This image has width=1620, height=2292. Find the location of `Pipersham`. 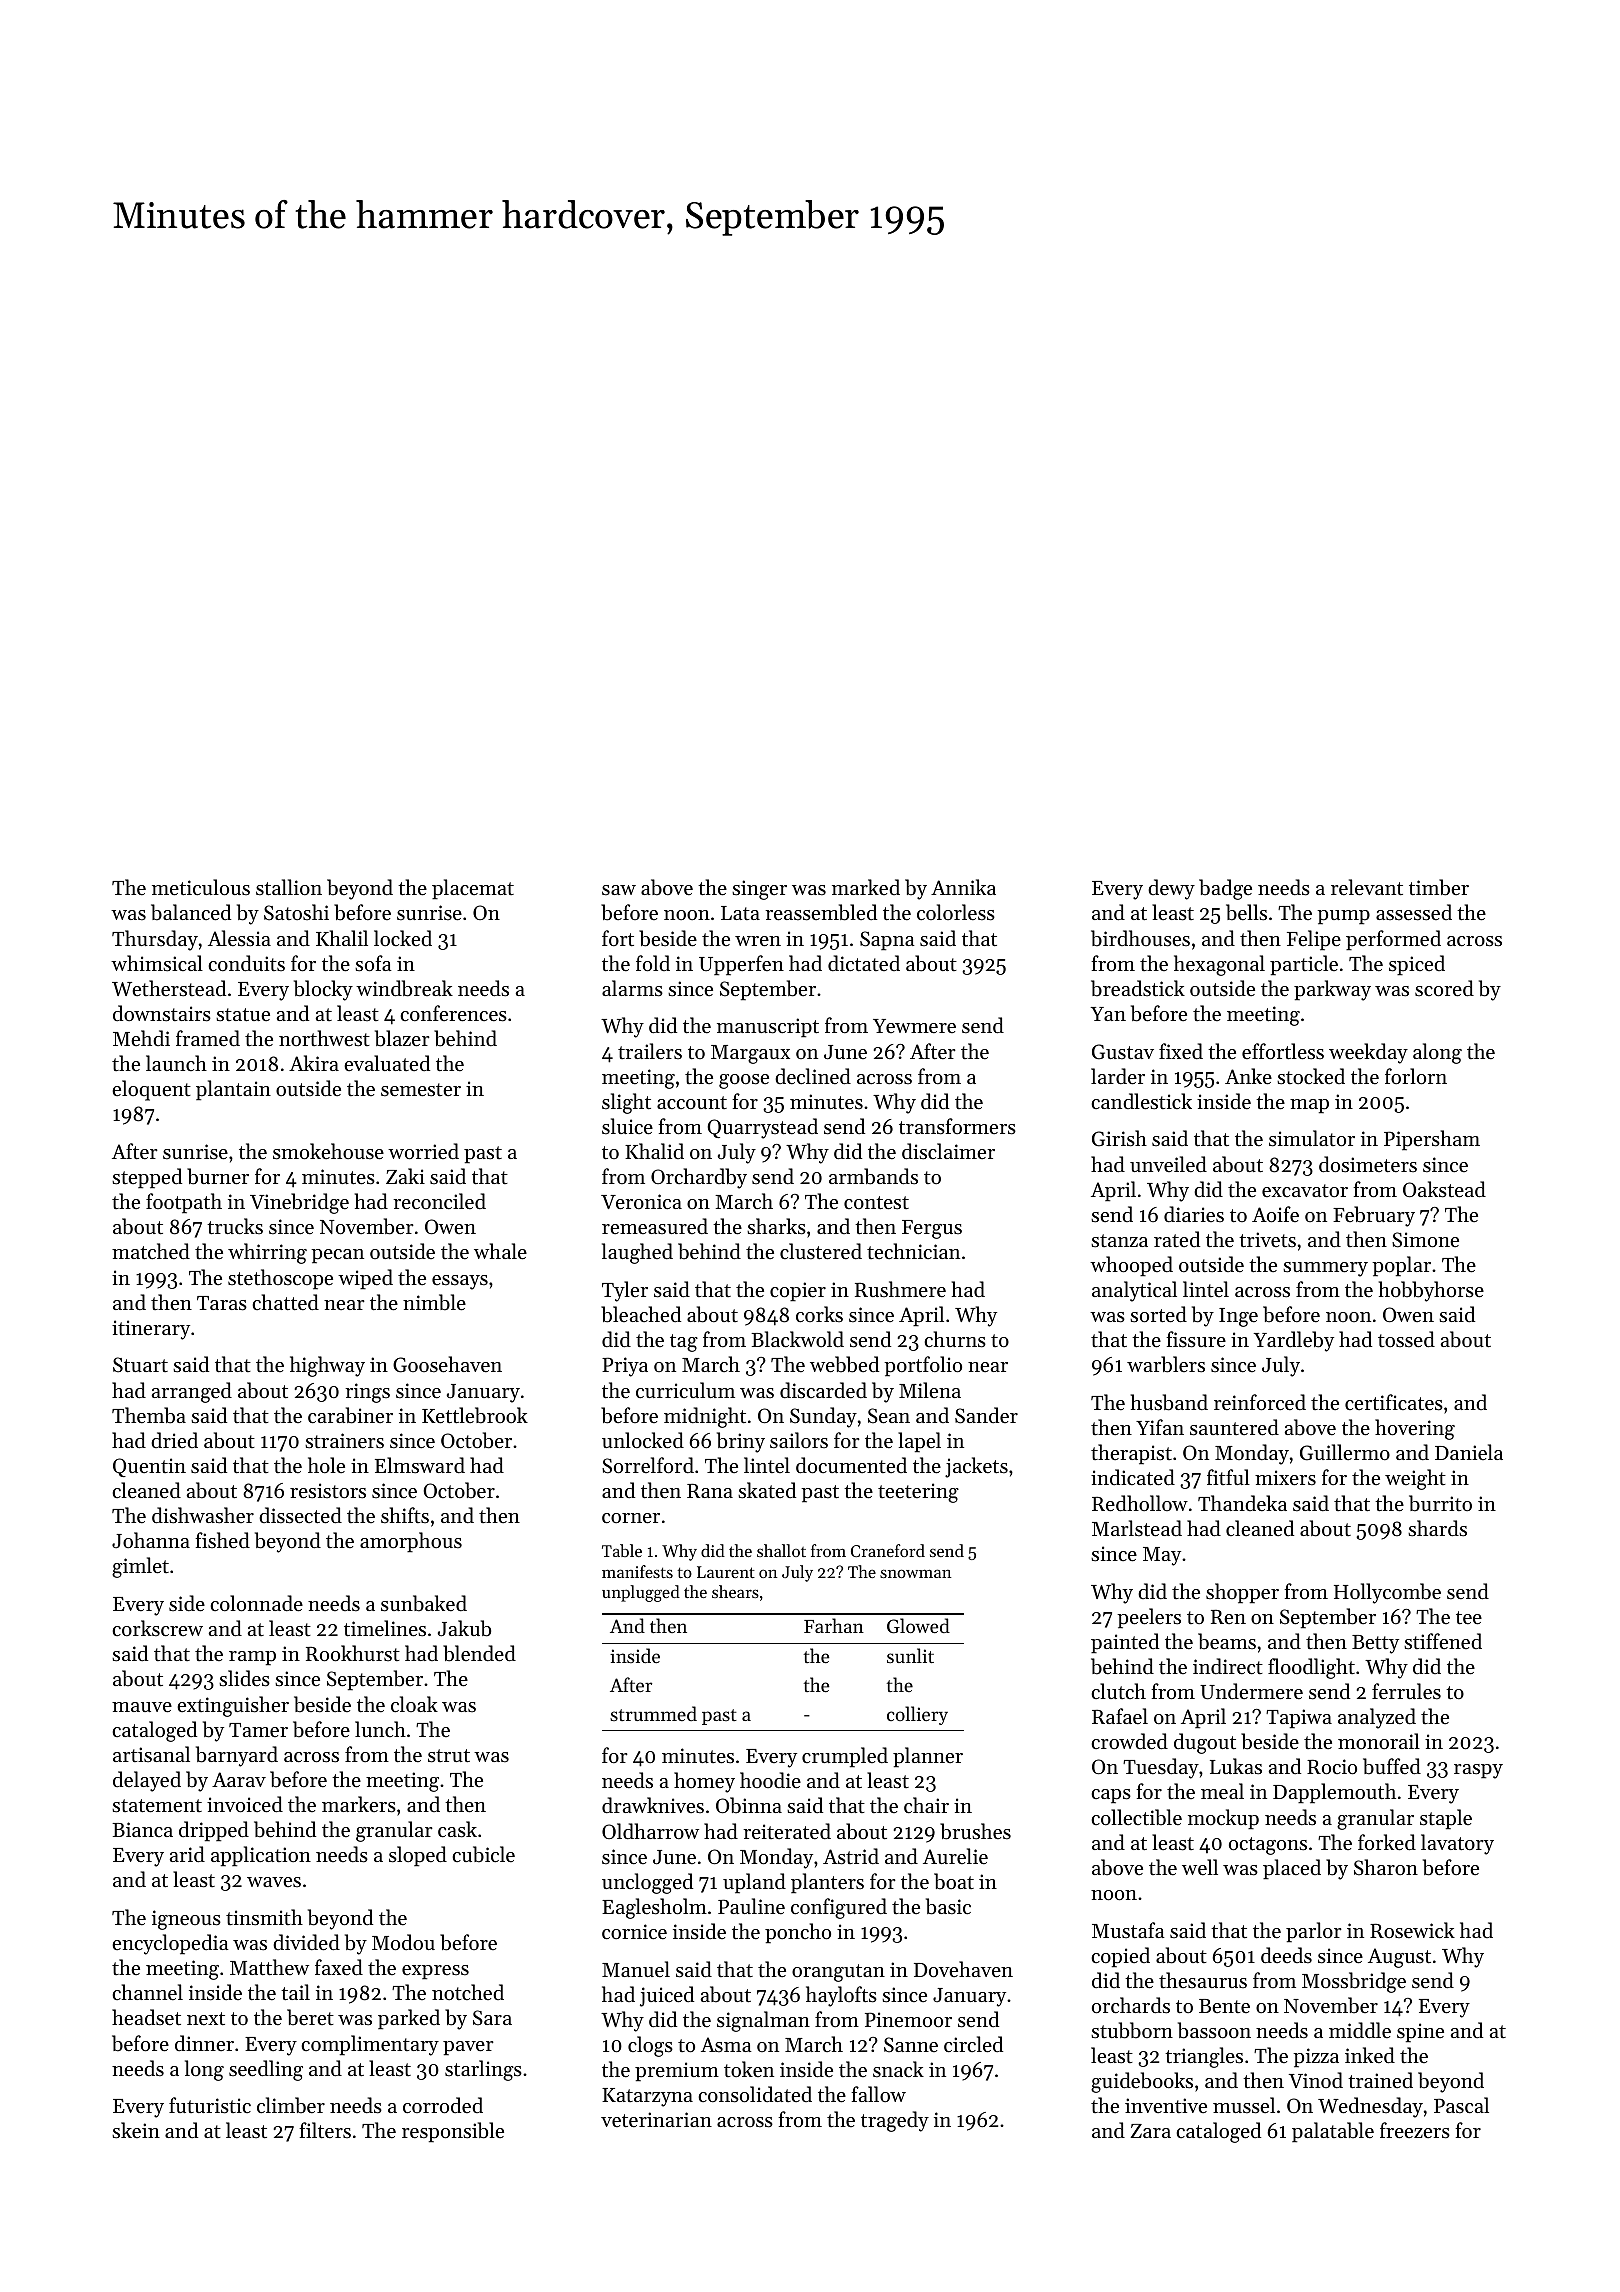

Pipersham is located at coordinates (1432, 1140).
